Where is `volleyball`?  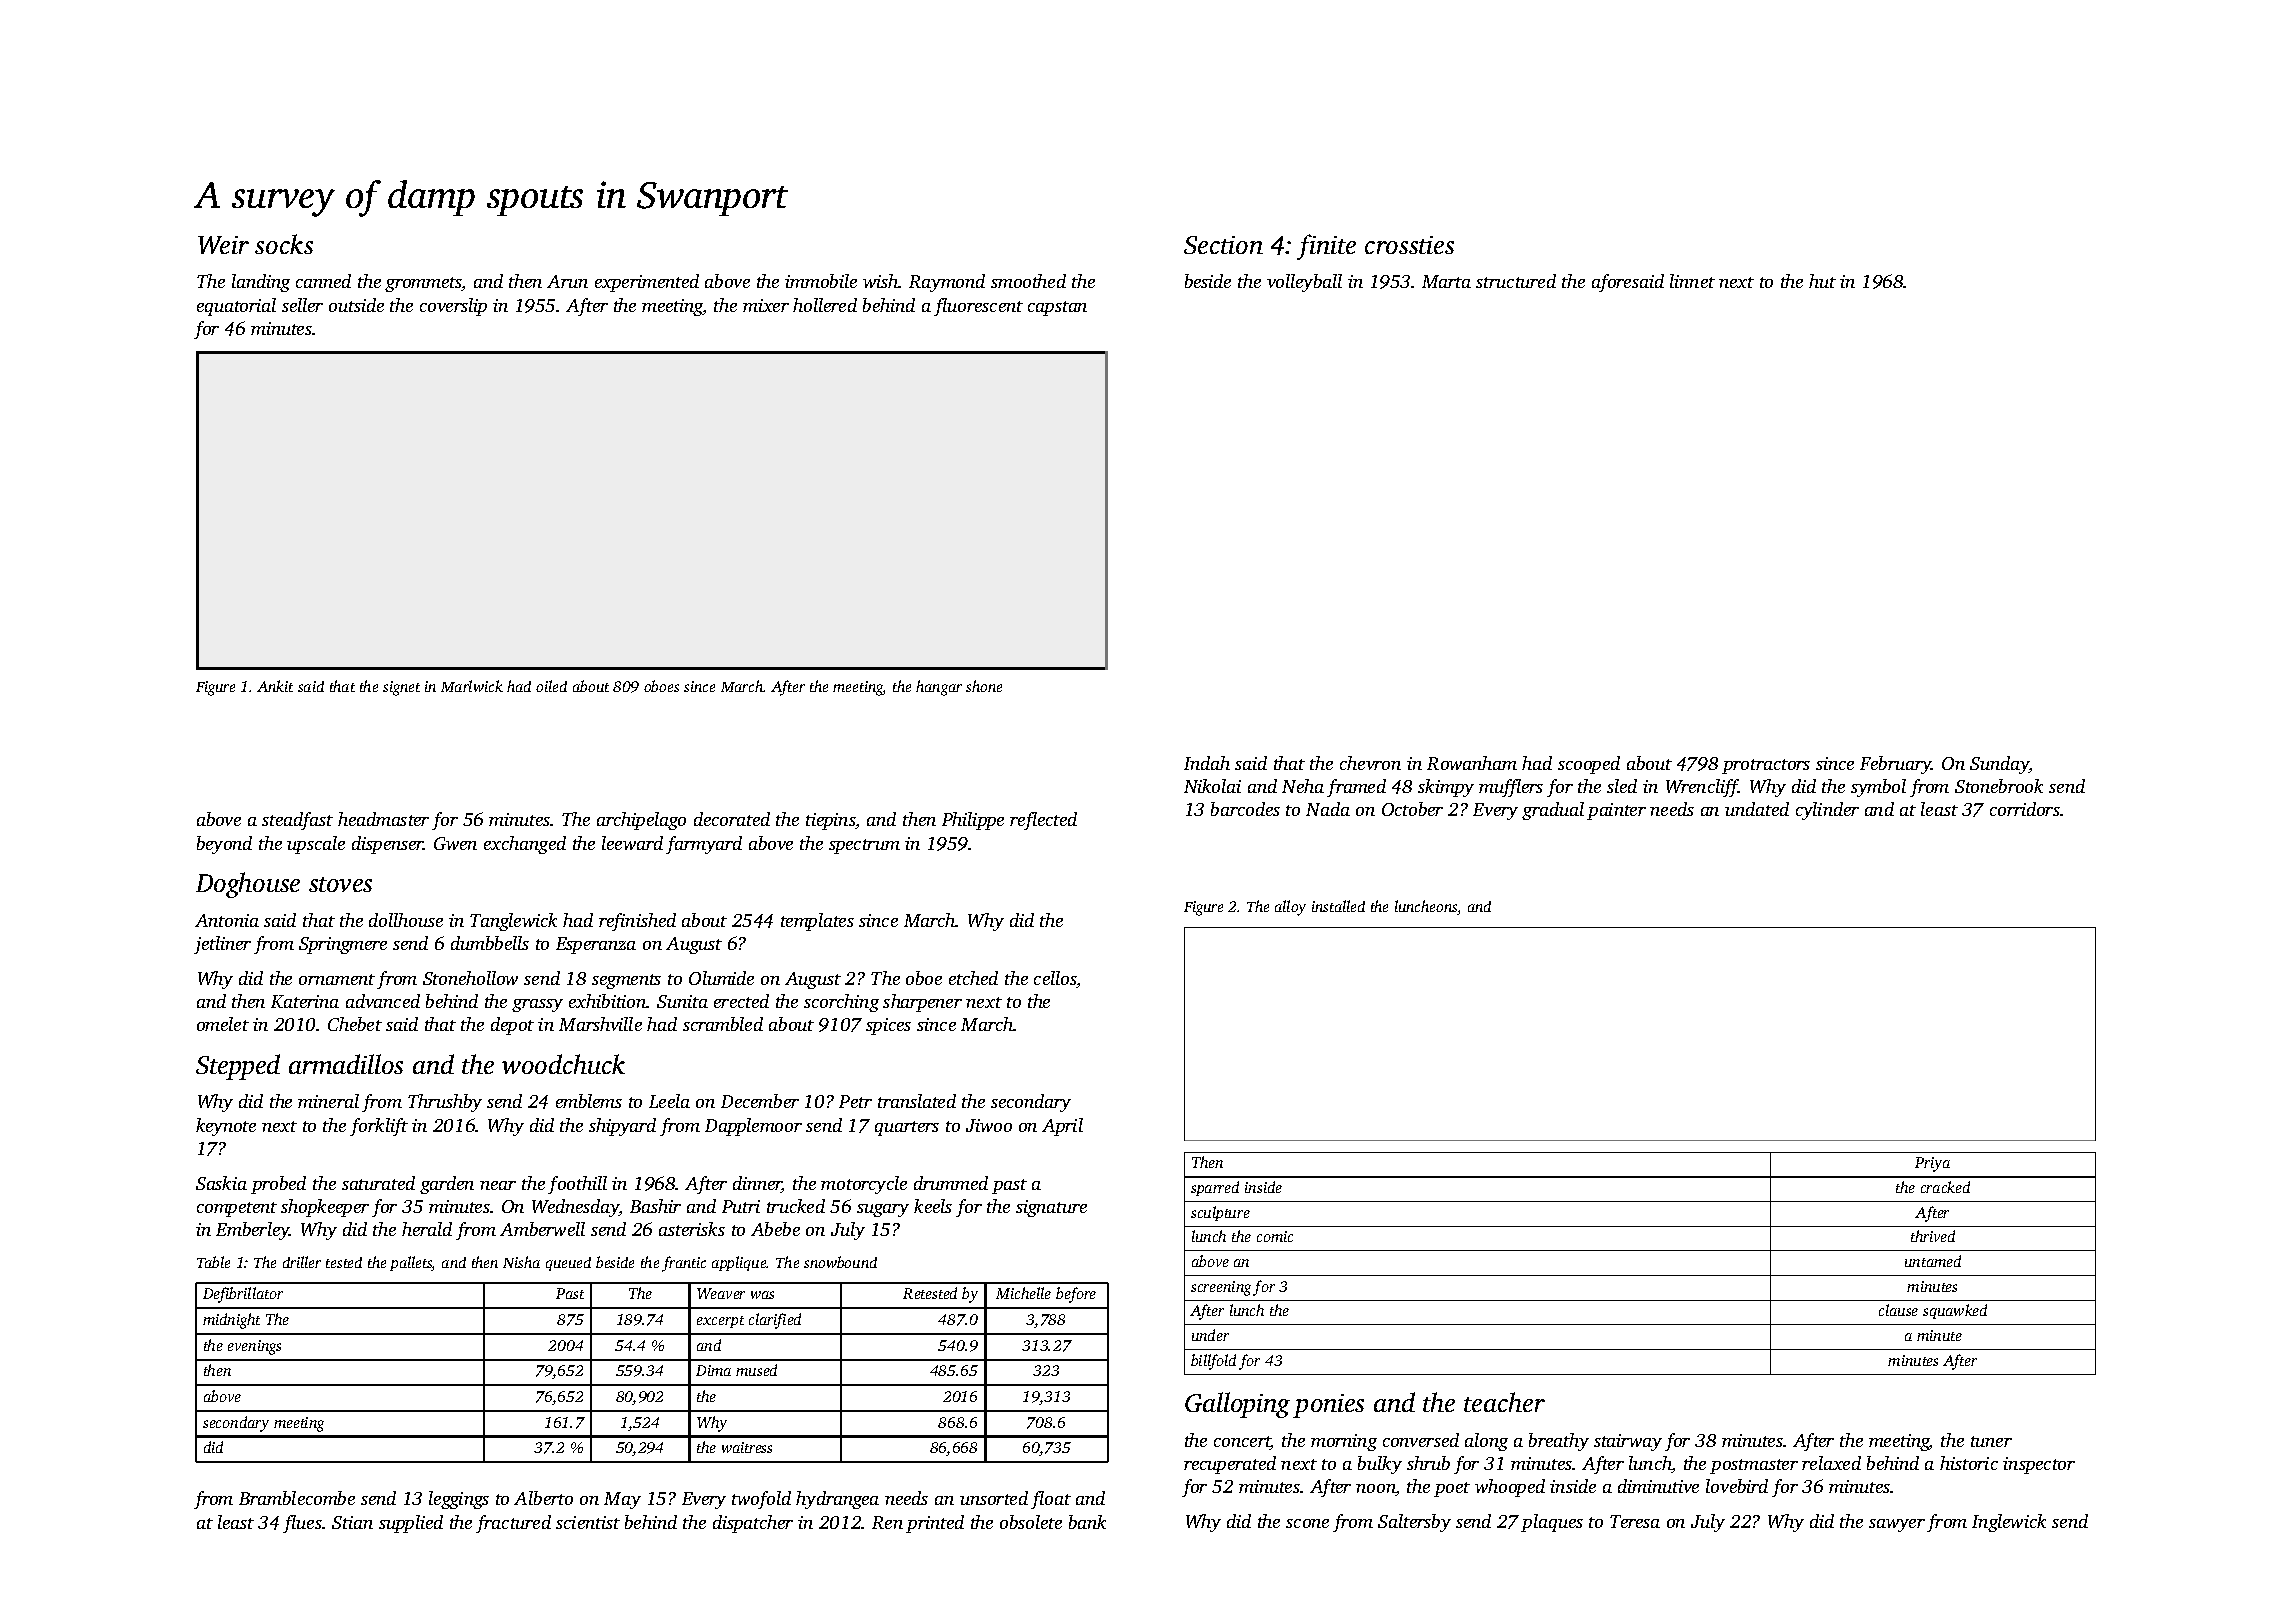
volleyball is located at coordinates (1304, 283).
